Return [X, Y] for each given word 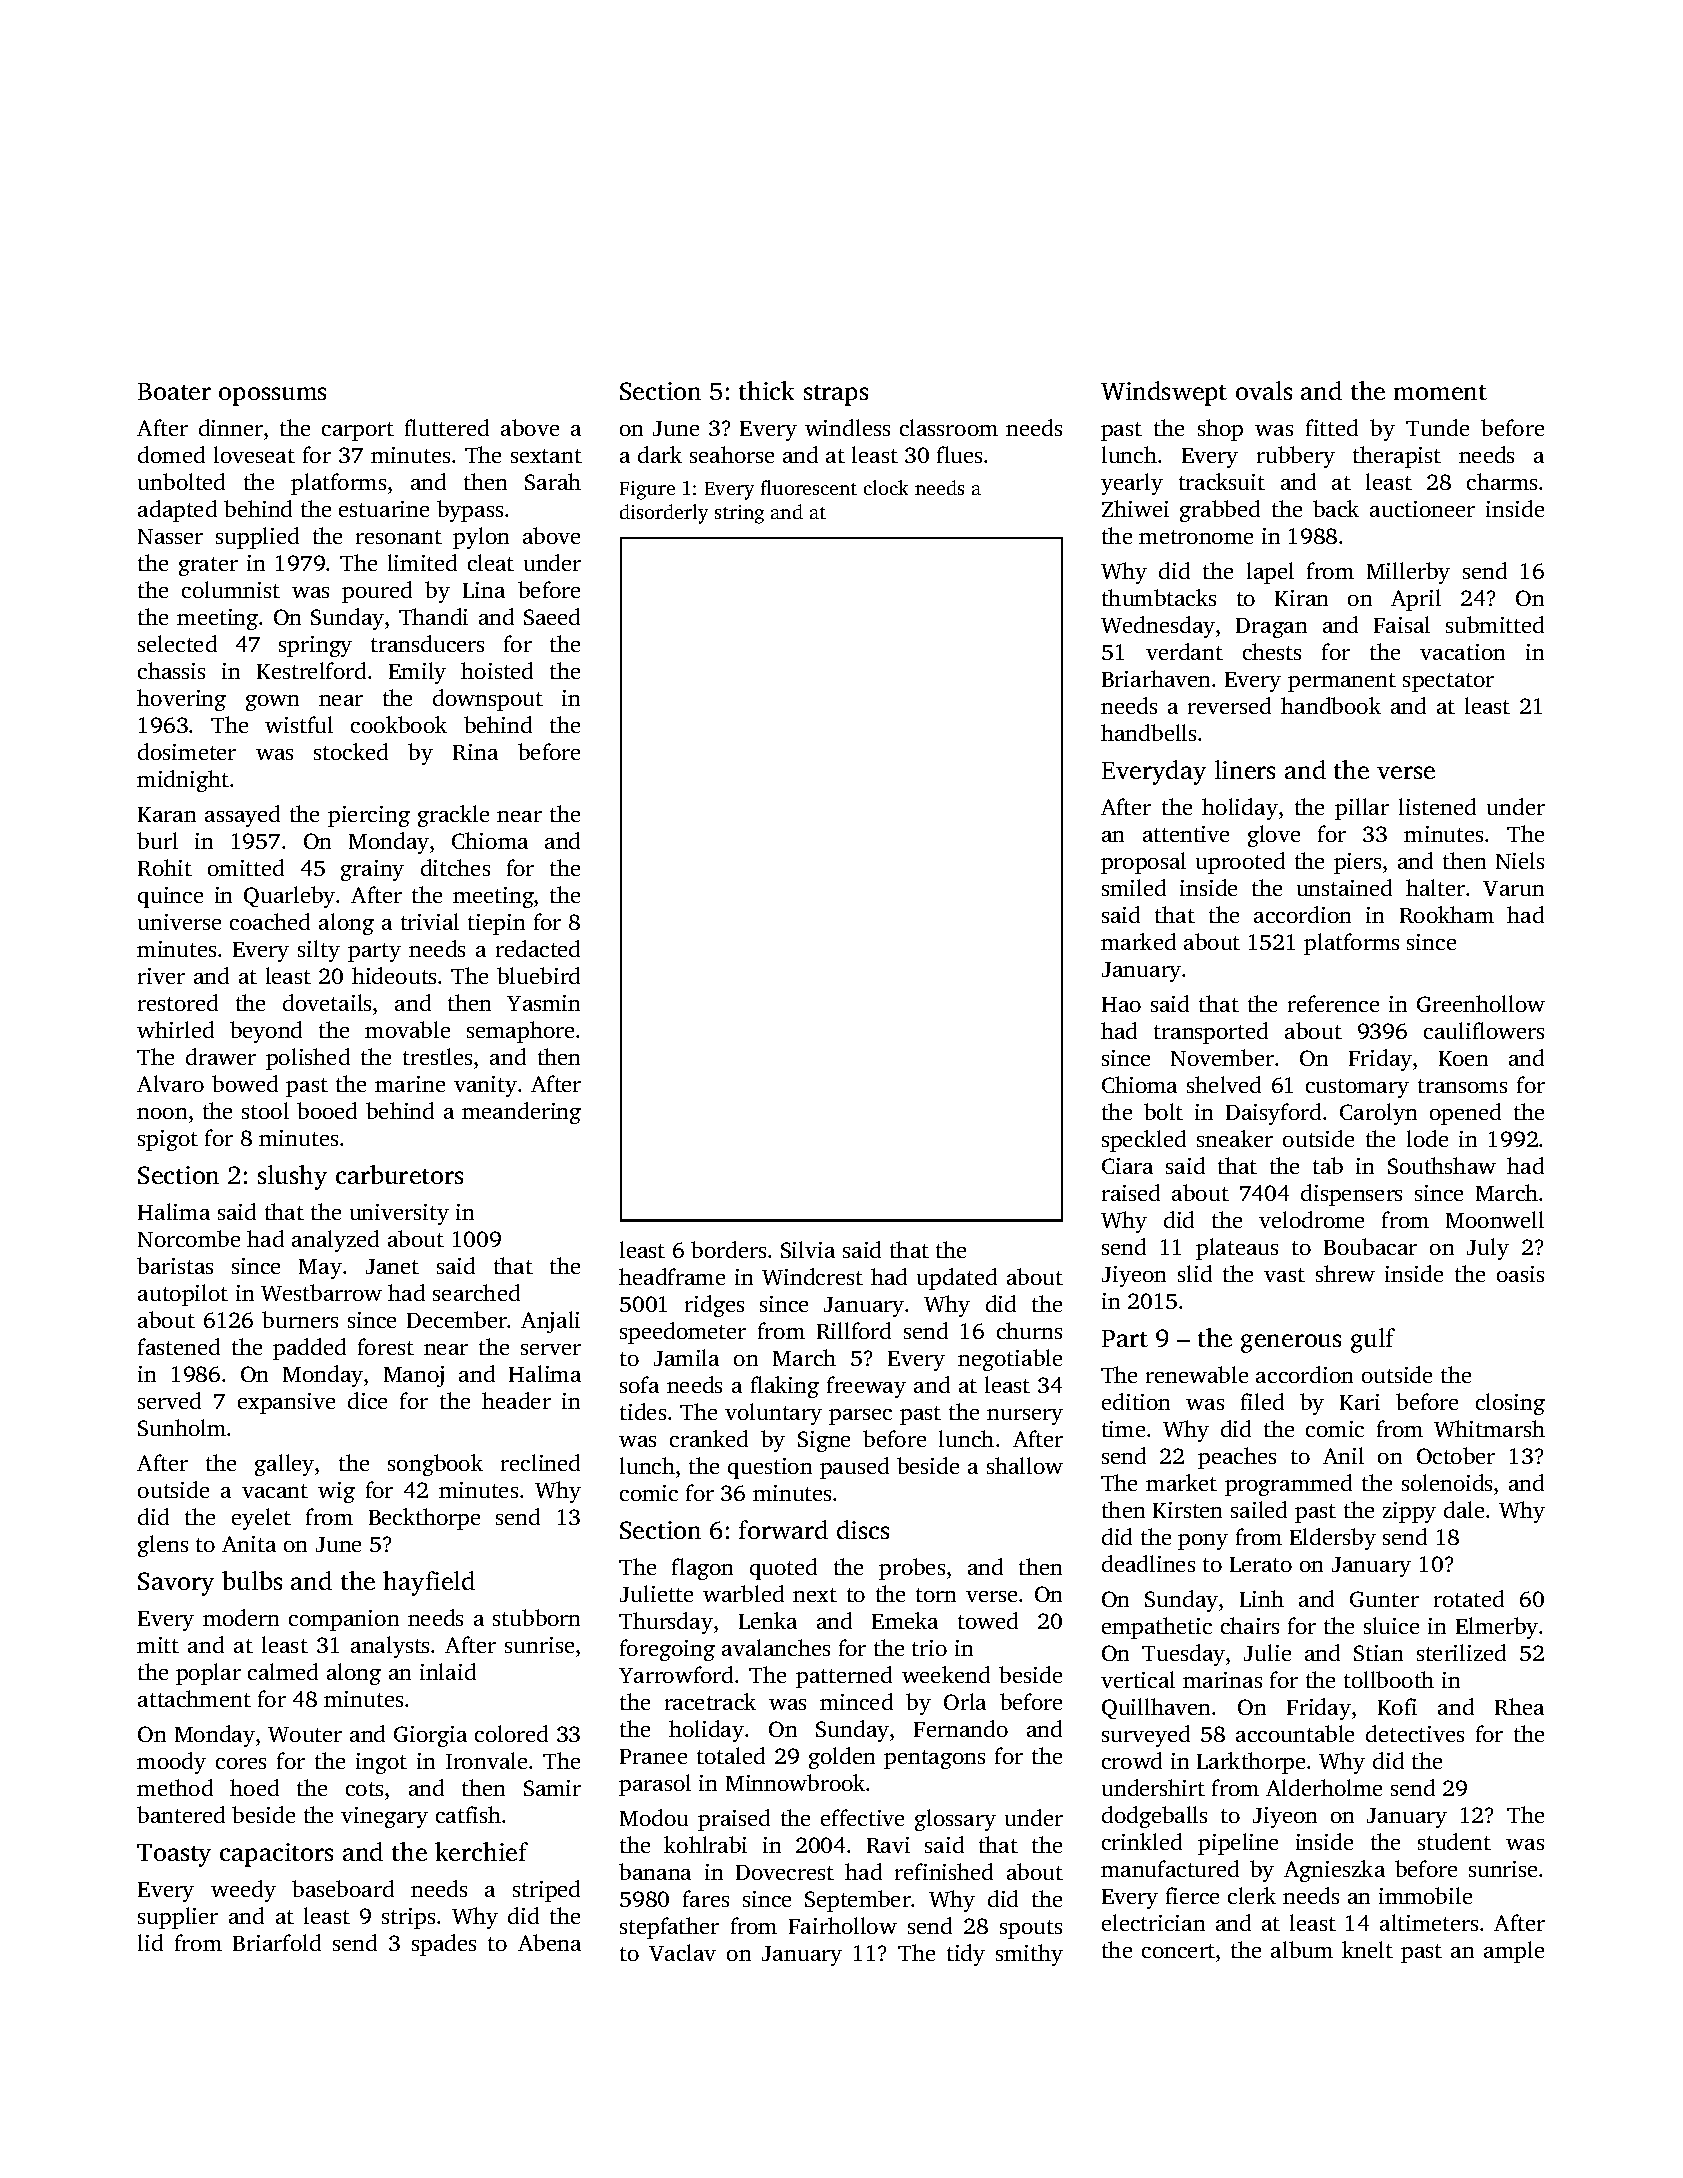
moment [1440, 392]
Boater [174, 391]
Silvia [808, 1249]
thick [766, 390]
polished [308, 1059]
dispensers [1351, 1195]
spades [444, 1945]
